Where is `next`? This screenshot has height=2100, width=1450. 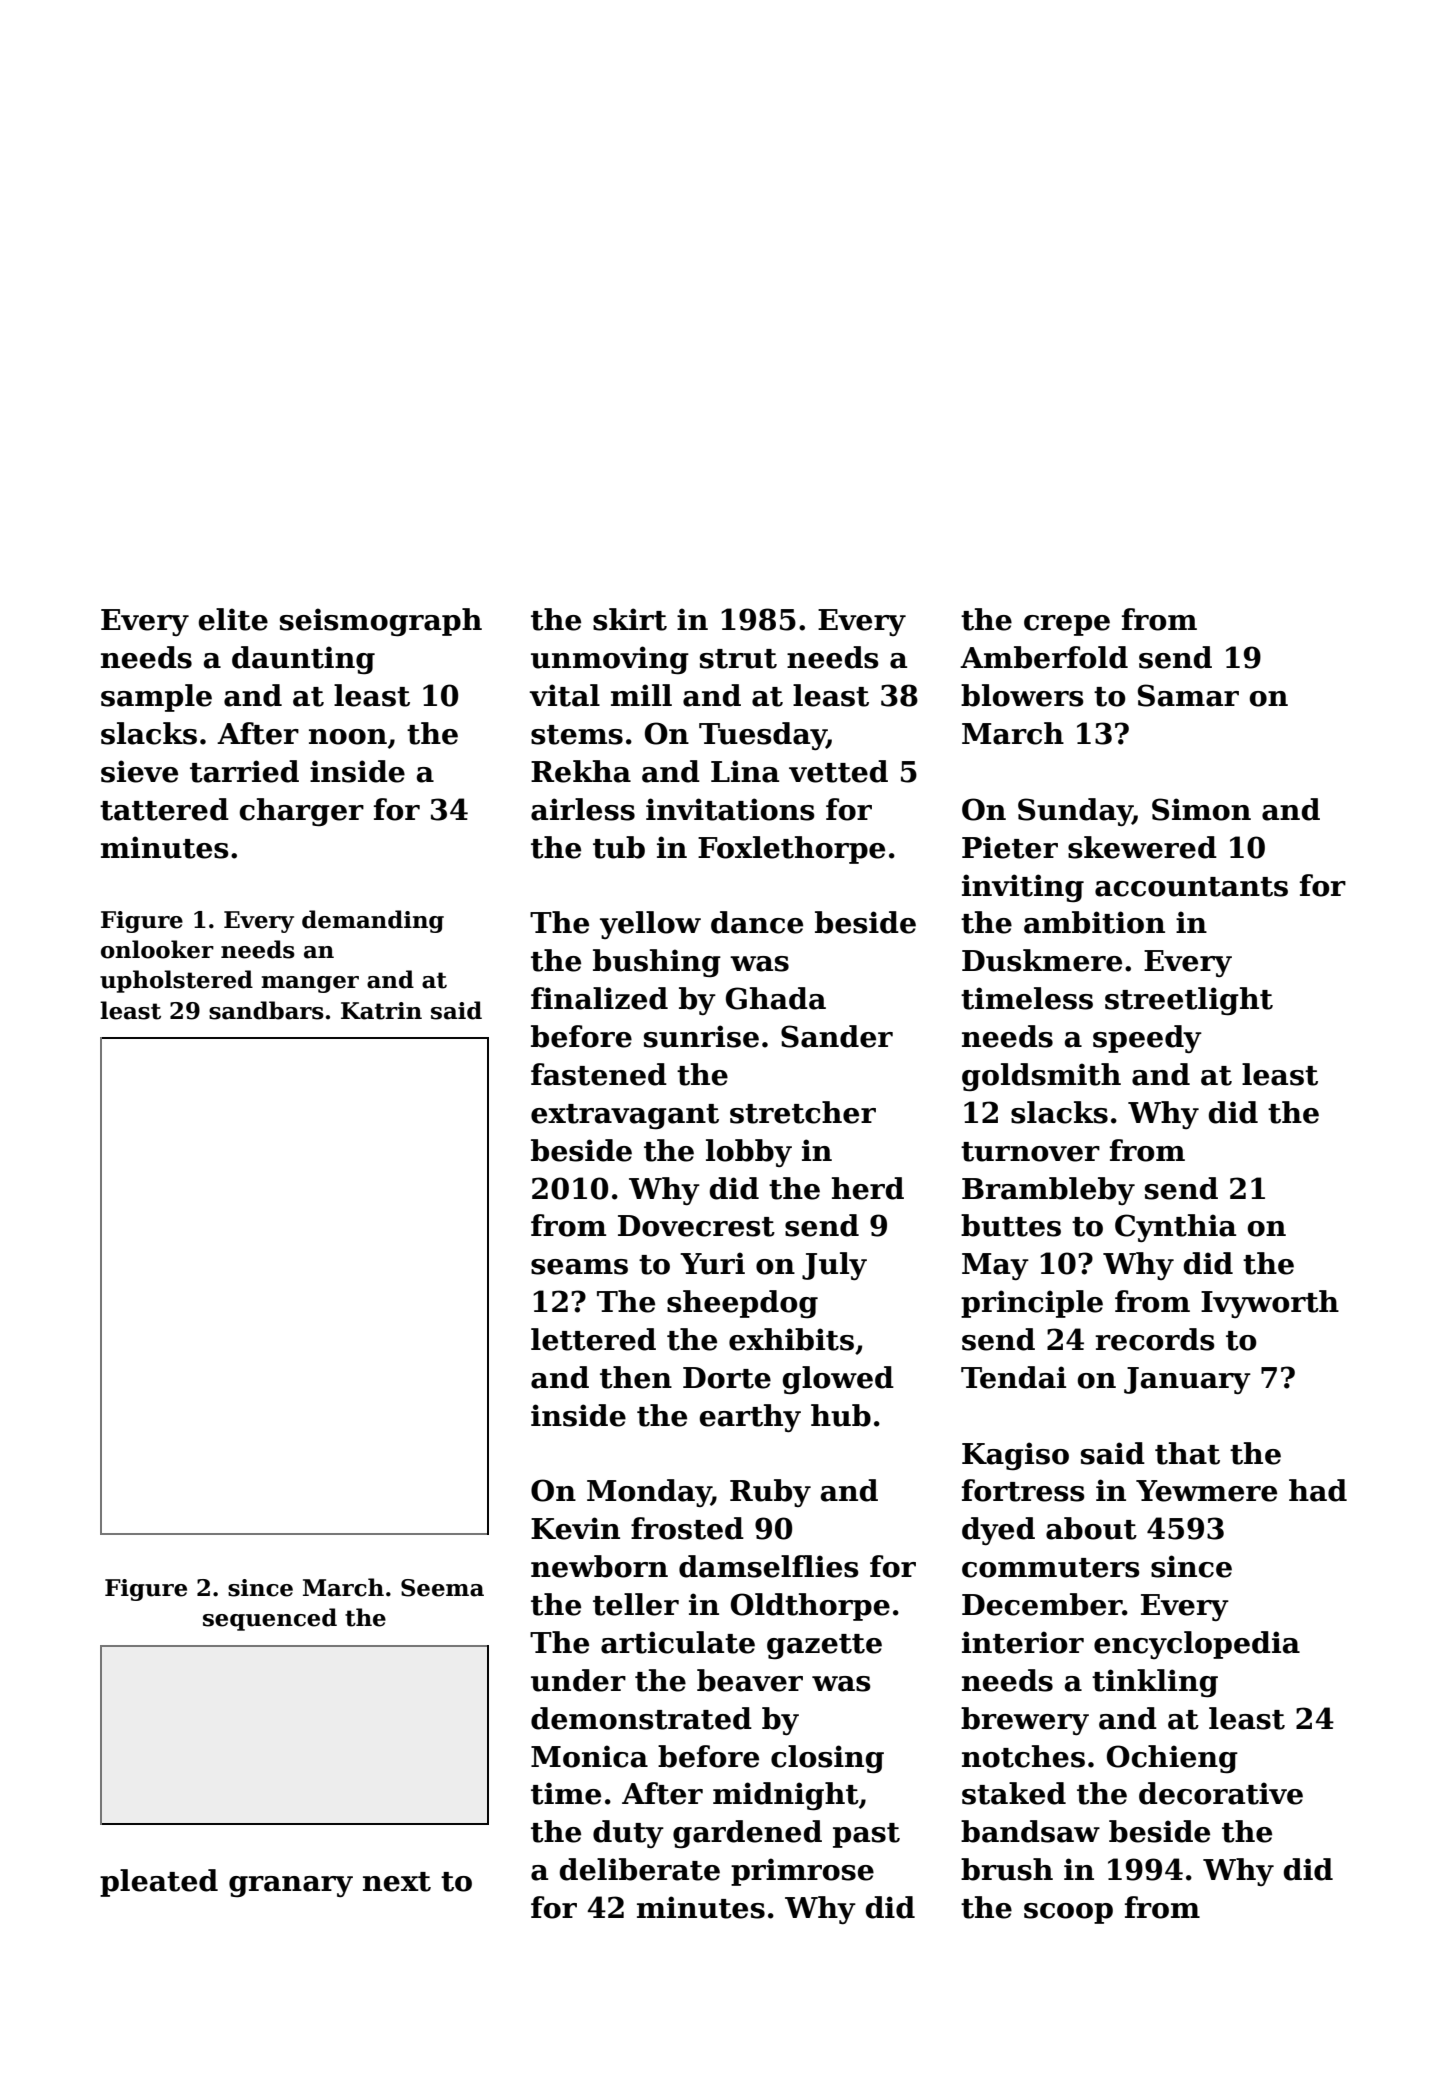 next is located at coordinates (397, 1882).
